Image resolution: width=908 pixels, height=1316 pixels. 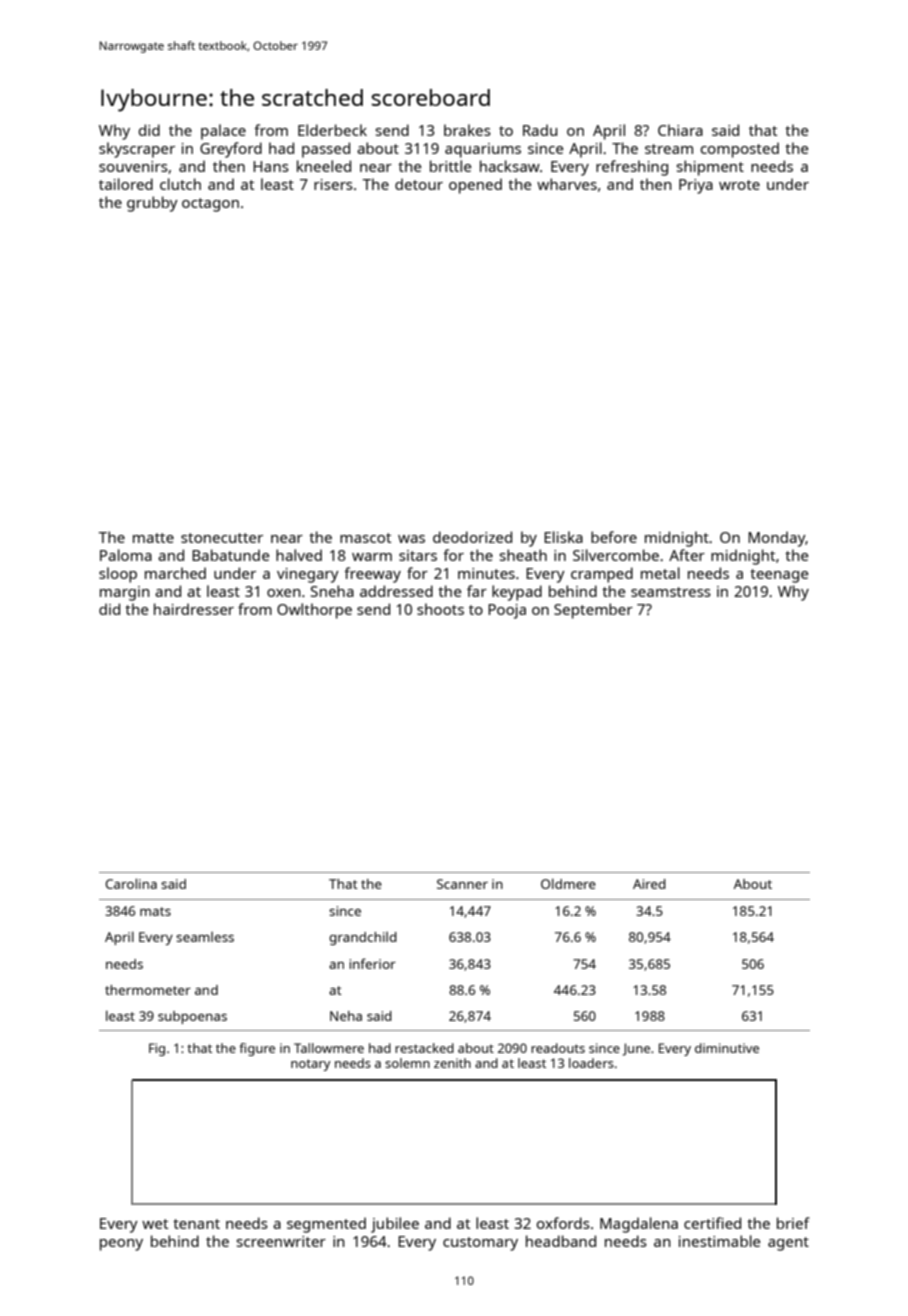 I want to click on Greyford, so click(x=231, y=150).
